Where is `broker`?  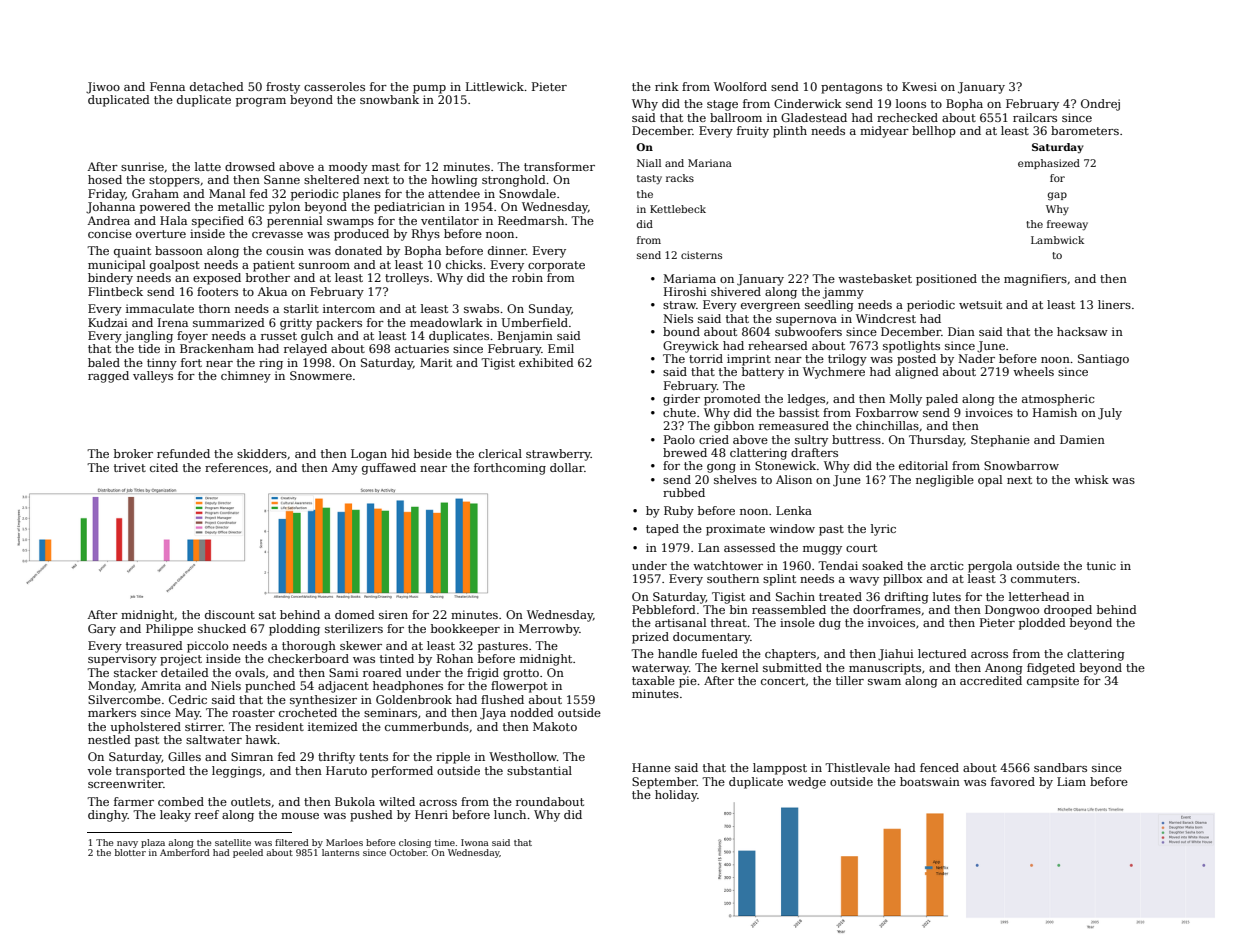 broker is located at coordinates (133, 453).
